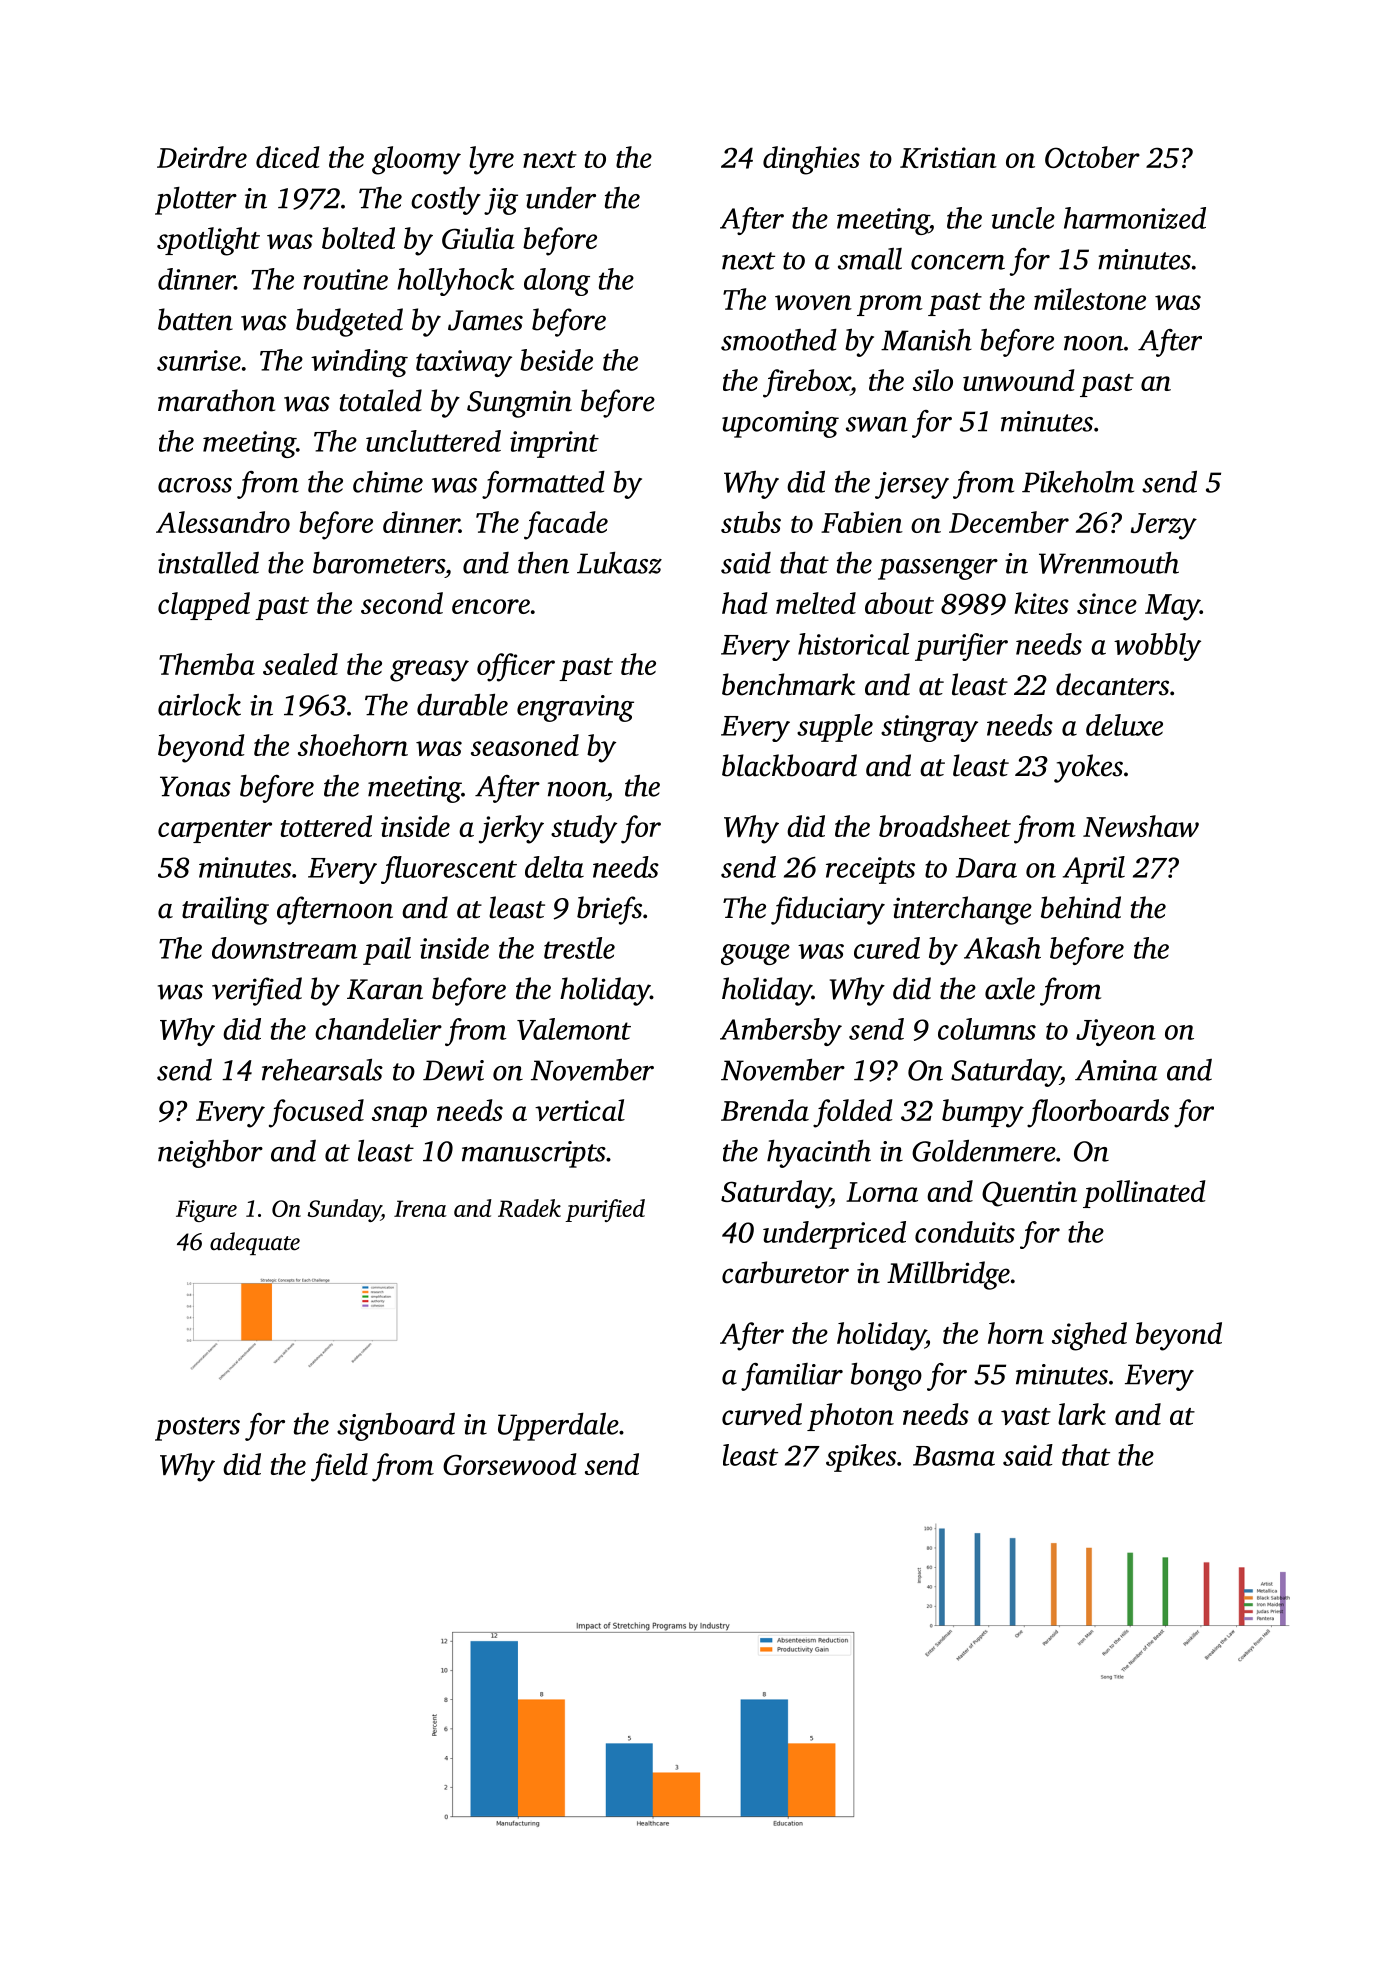 Image resolution: width=1386 pixels, height=1969 pixels. What do you see at coordinates (197, 1429) in the screenshot?
I see `posters` at bounding box center [197, 1429].
